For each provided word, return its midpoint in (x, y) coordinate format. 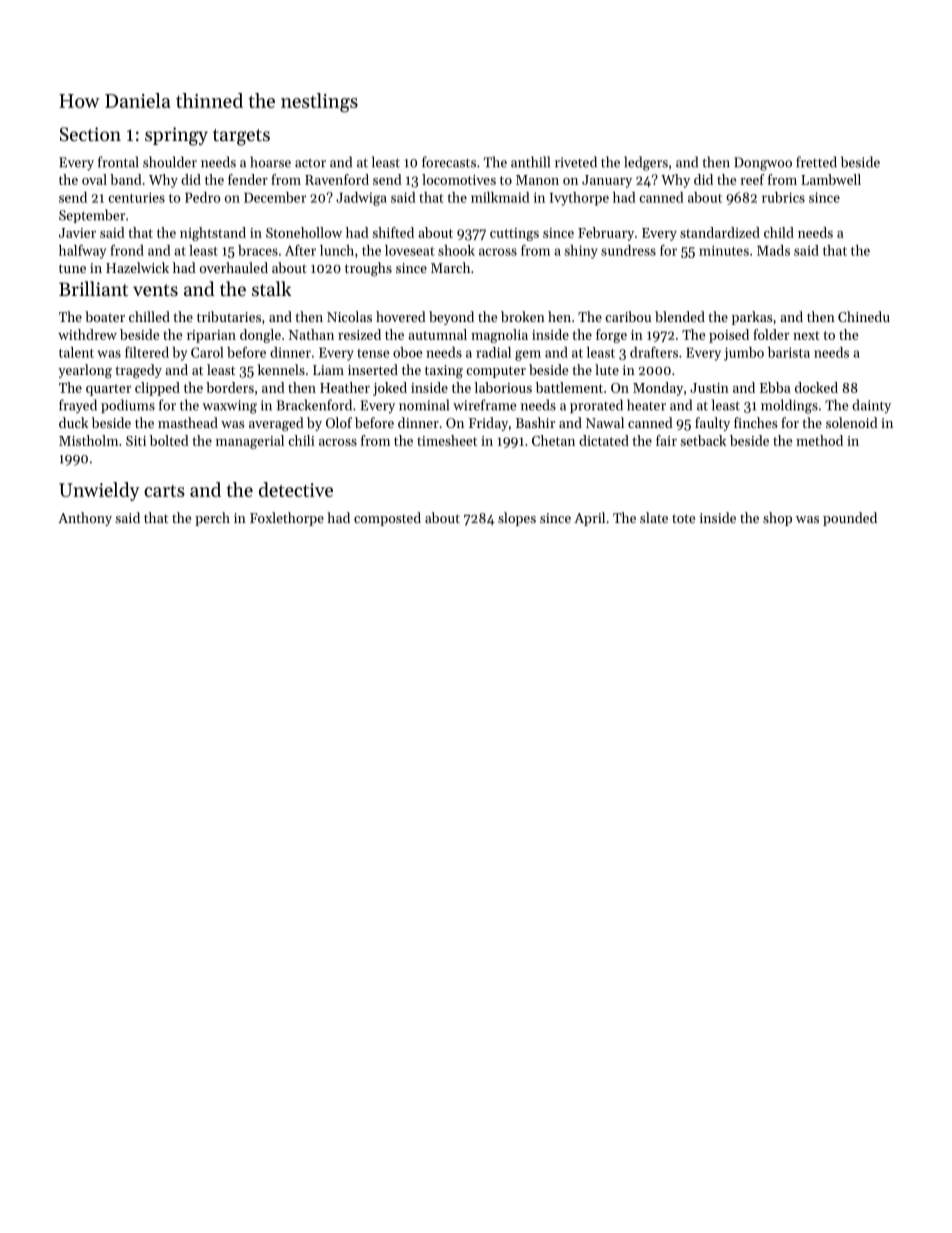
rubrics (783, 197)
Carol (207, 352)
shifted (393, 232)
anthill (530, 162)
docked (816, 387)
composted (387, 519)
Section (90, 134)
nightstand (213, 234)
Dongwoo (763, 164)
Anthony (85, 519)
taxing (444, 372)
